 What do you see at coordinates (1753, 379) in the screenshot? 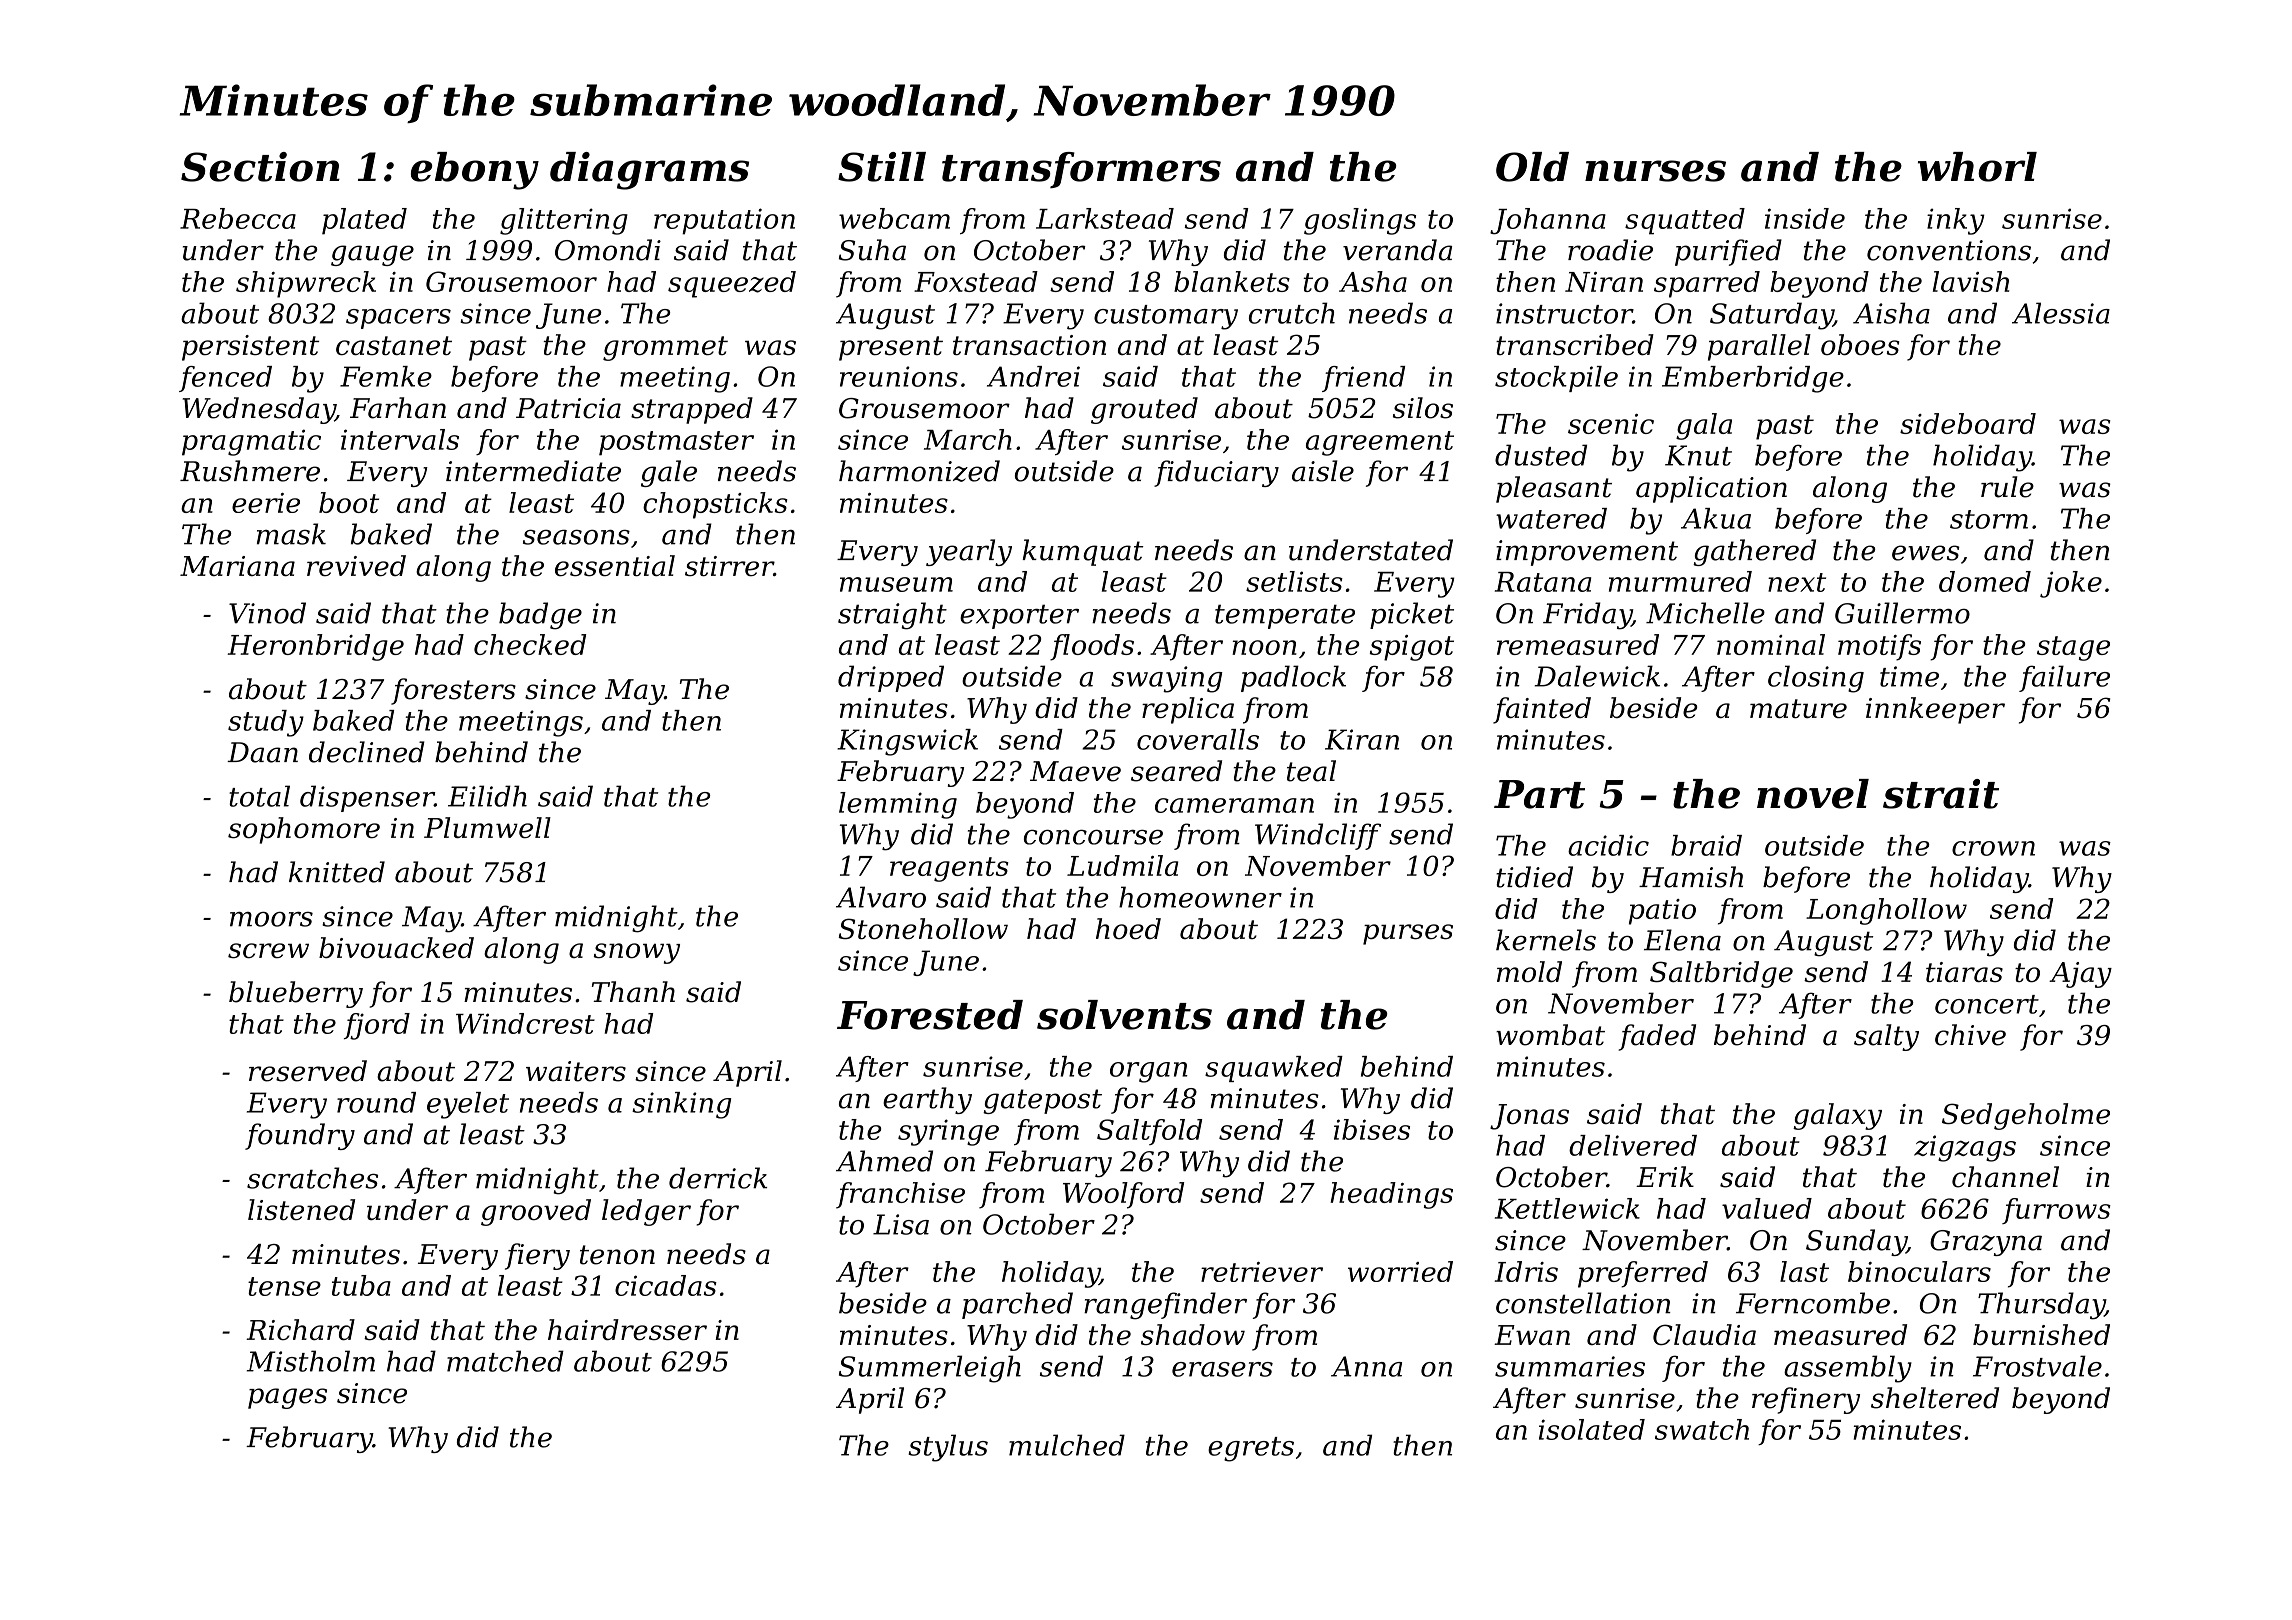
I see `Emberbridge` at bounding box center [1753, 379].
